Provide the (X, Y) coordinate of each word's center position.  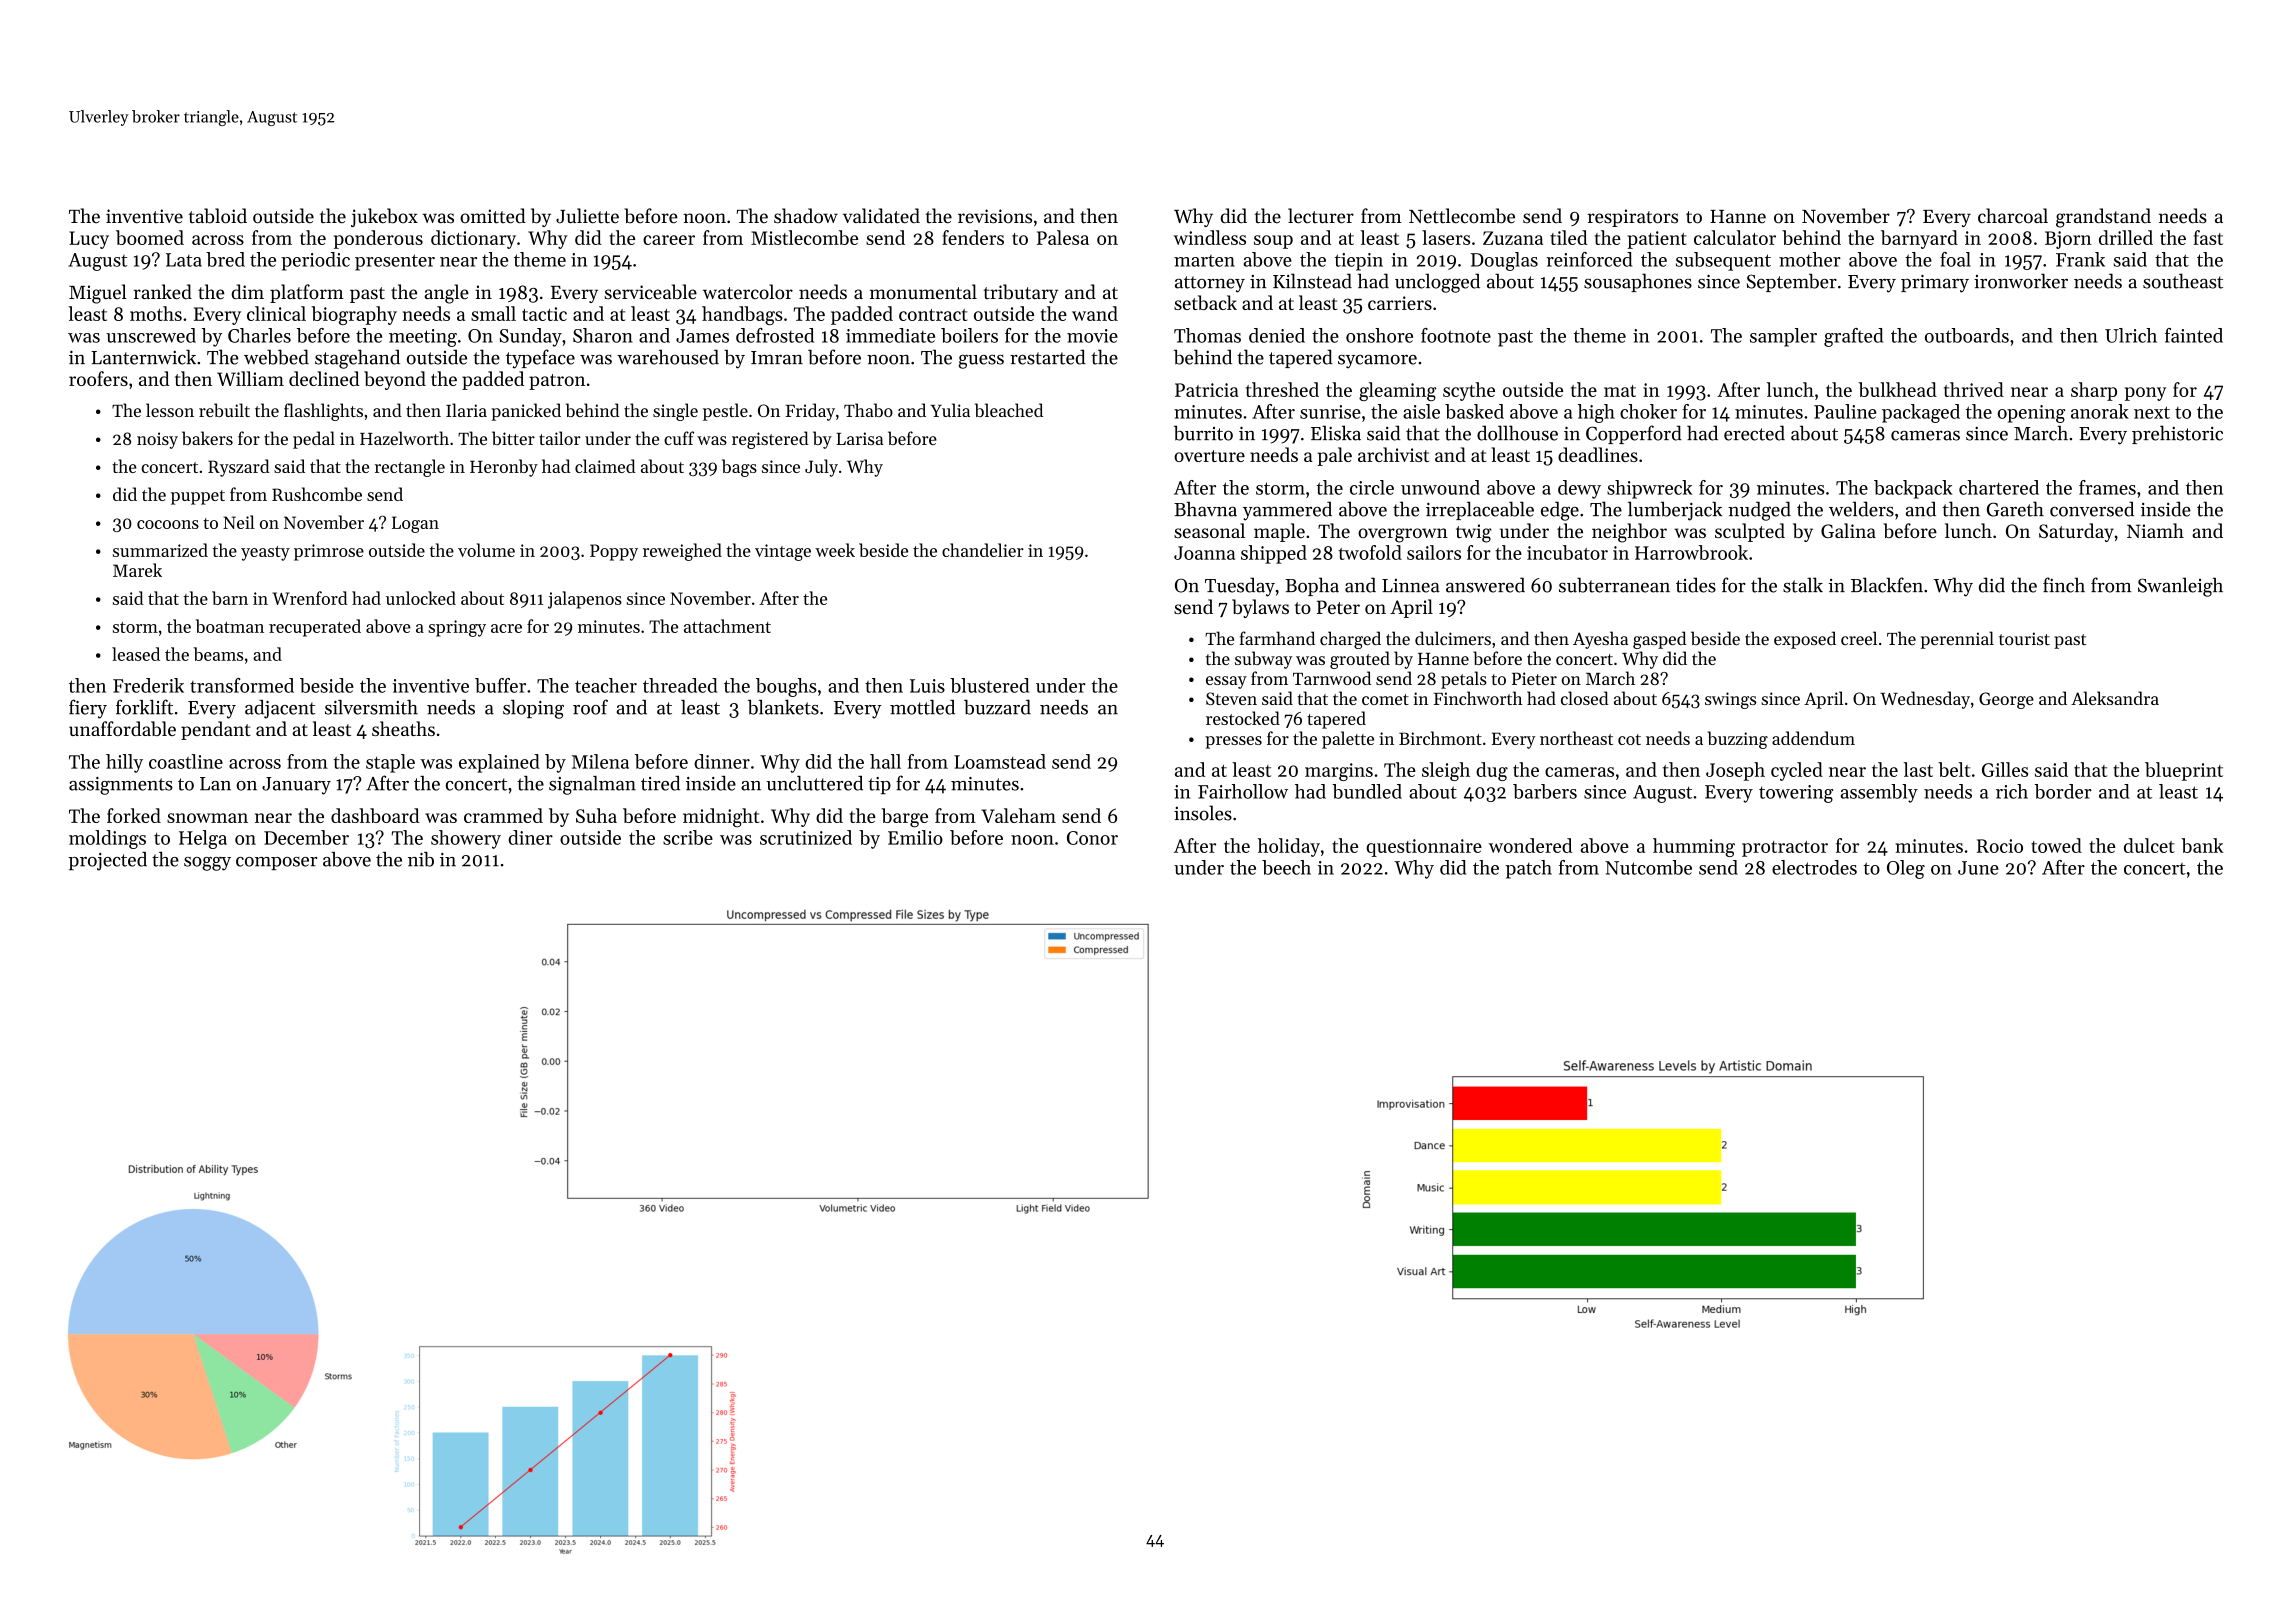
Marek (137, 570)
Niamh (2155, 530)
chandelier (983, 550)
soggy (207, 864)
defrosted (775, 335)
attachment (727, 626)
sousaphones (1638, 282)
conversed (2092, 509)
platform (307, 293)
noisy (157, 440)
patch (1528, 869)
